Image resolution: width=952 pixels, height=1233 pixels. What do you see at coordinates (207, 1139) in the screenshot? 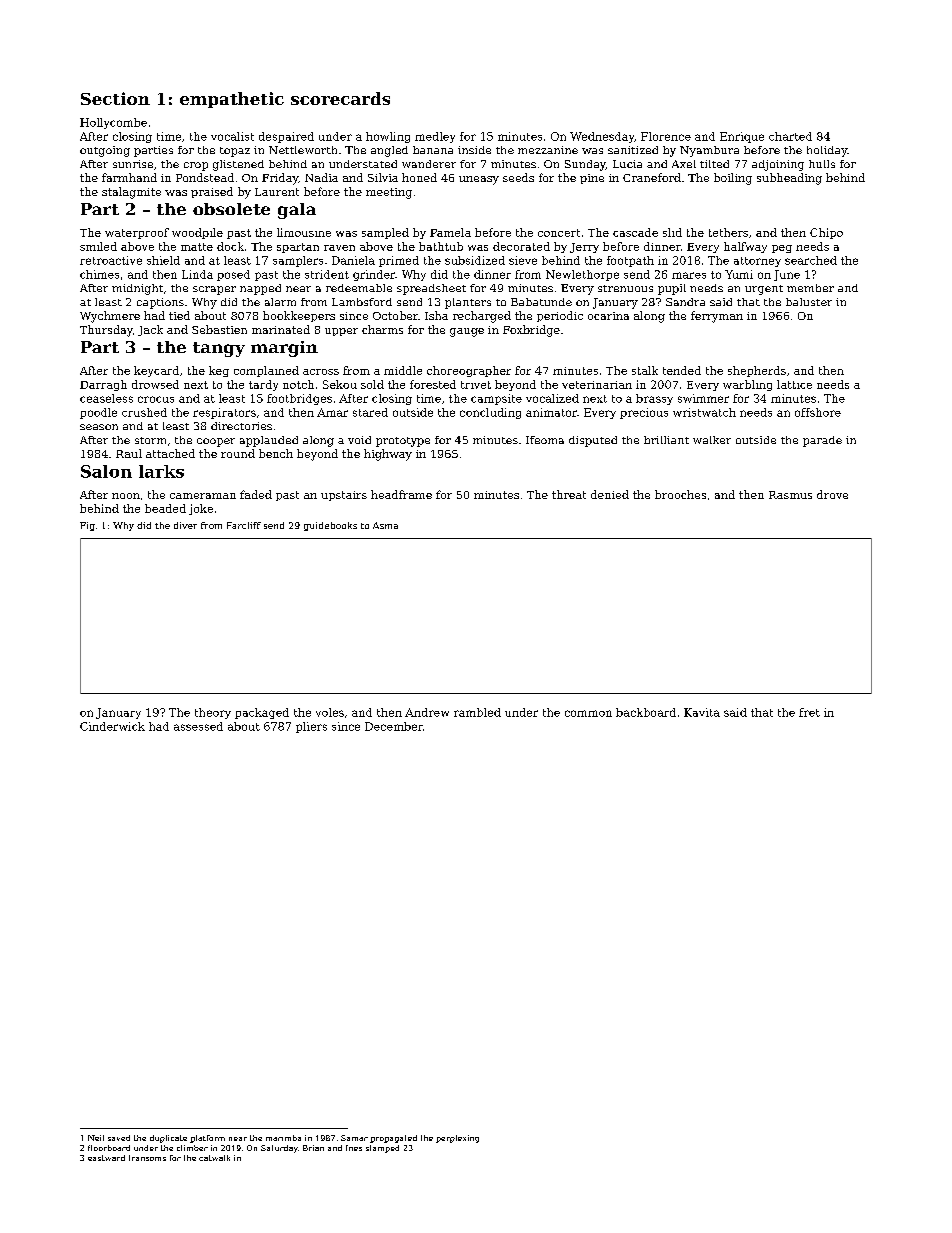
I see `platform` at bounding box center [207, 1139].
